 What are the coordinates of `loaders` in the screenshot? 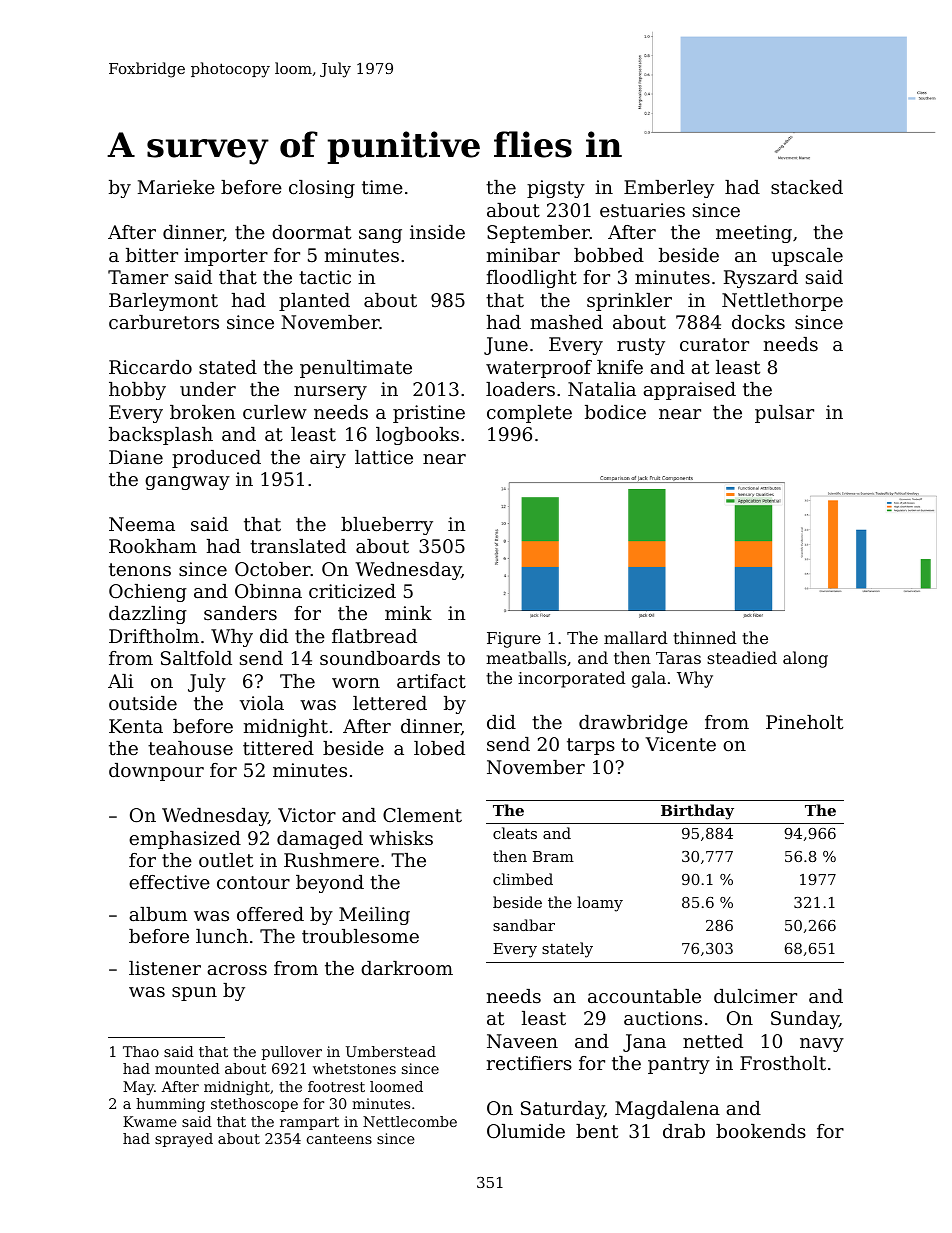 It's located at (520, 389).
